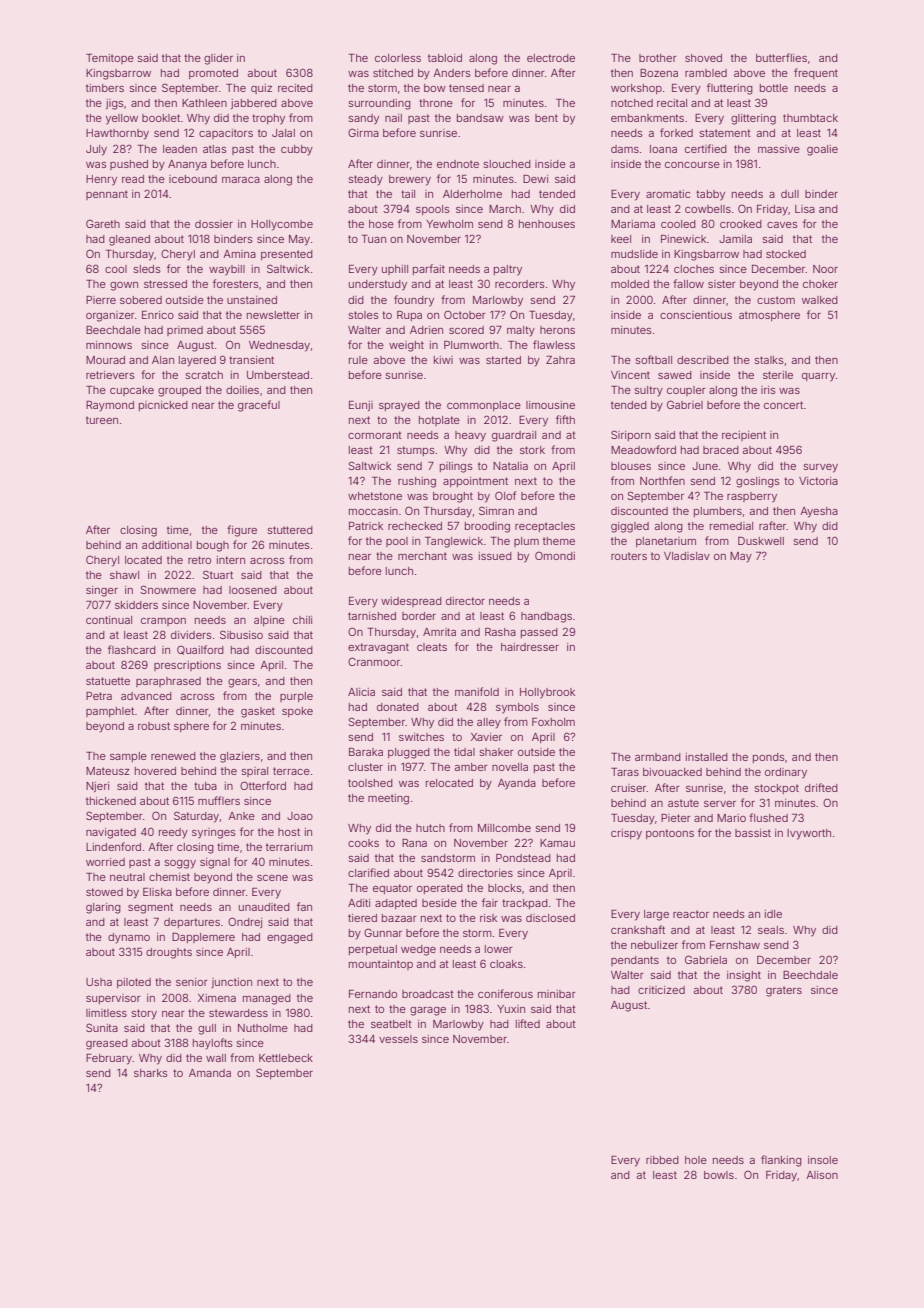 The image size is (924, 1308). What do you see at coordinates (696, 1160) in the page?
I see `hole` at bounding box center [696, 1160].
